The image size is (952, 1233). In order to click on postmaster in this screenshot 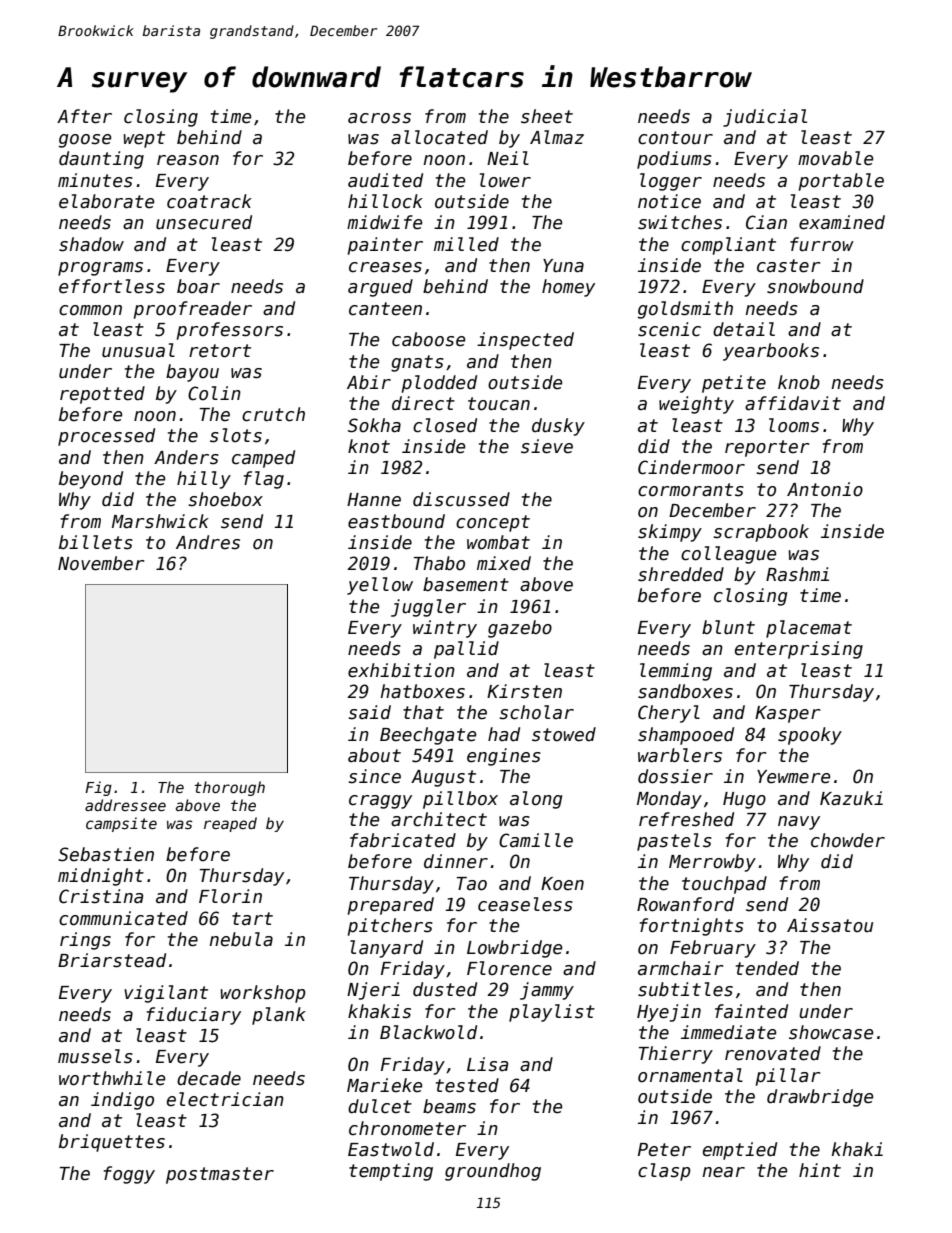, I will do `click(220, 1175)`.
